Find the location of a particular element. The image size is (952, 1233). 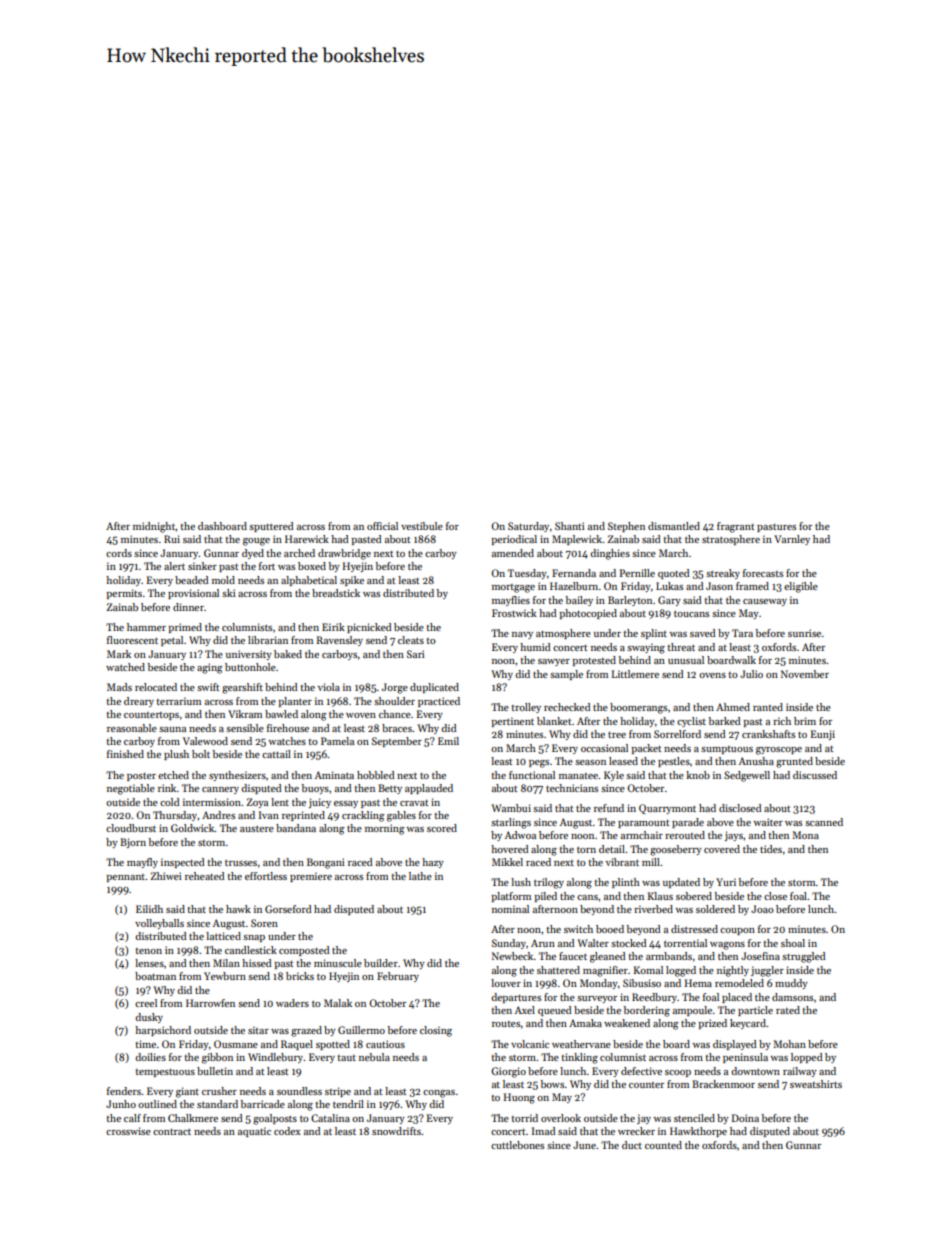

lathe is located at coordinates (420, 876).
